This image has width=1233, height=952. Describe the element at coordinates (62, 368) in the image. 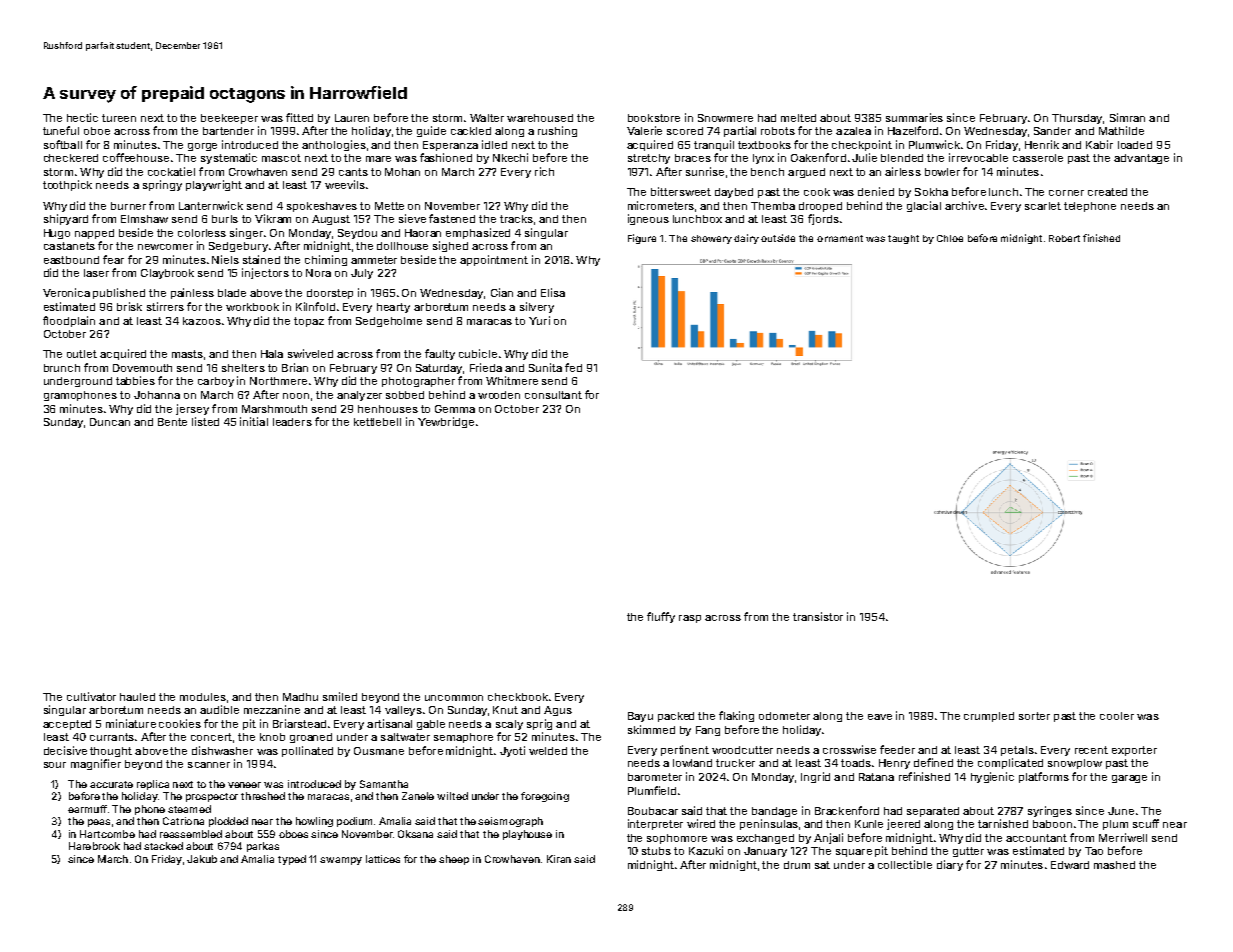

I see `brunch` at that location.
